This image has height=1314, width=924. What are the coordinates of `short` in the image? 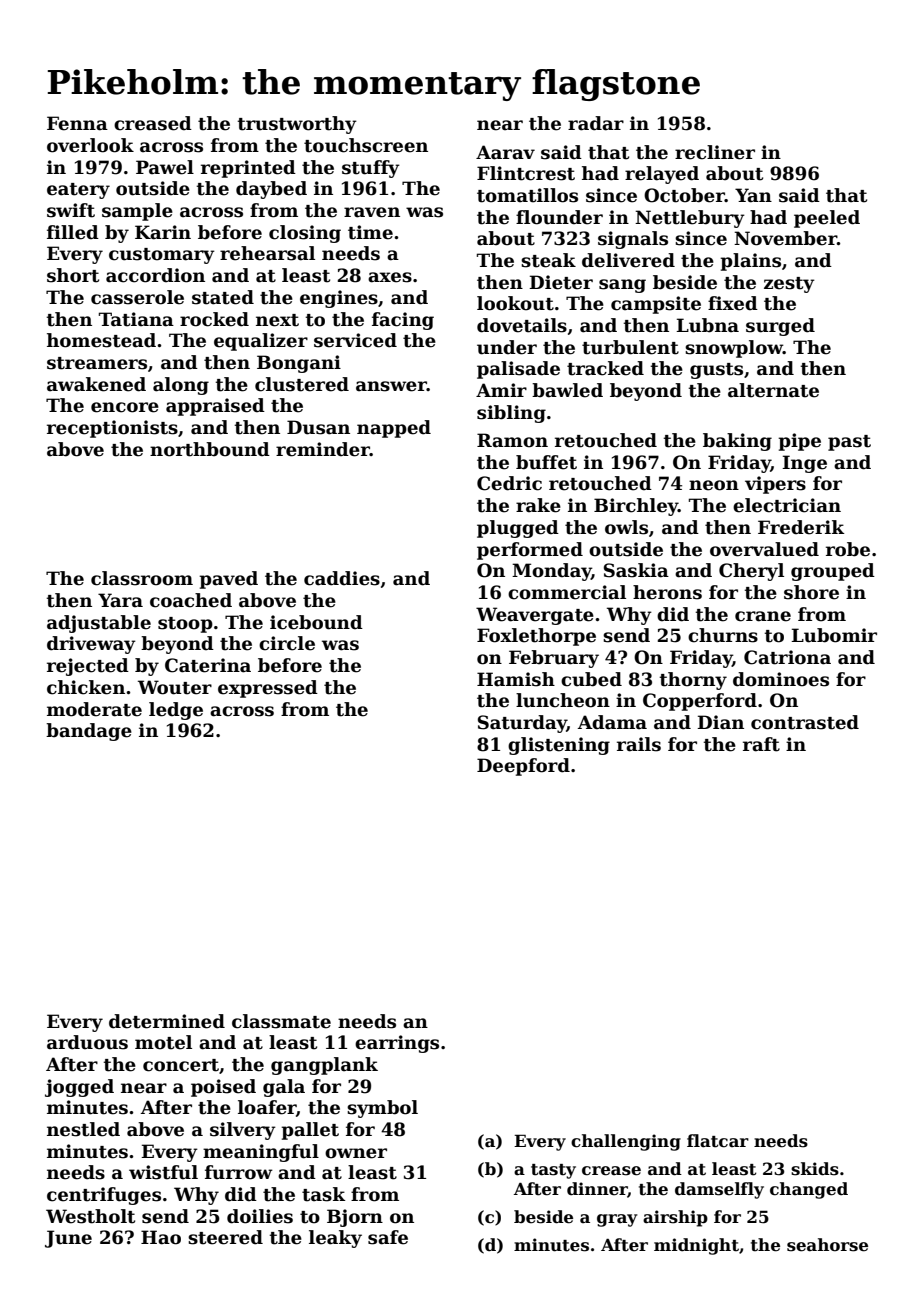 It's located at (73, 275).
